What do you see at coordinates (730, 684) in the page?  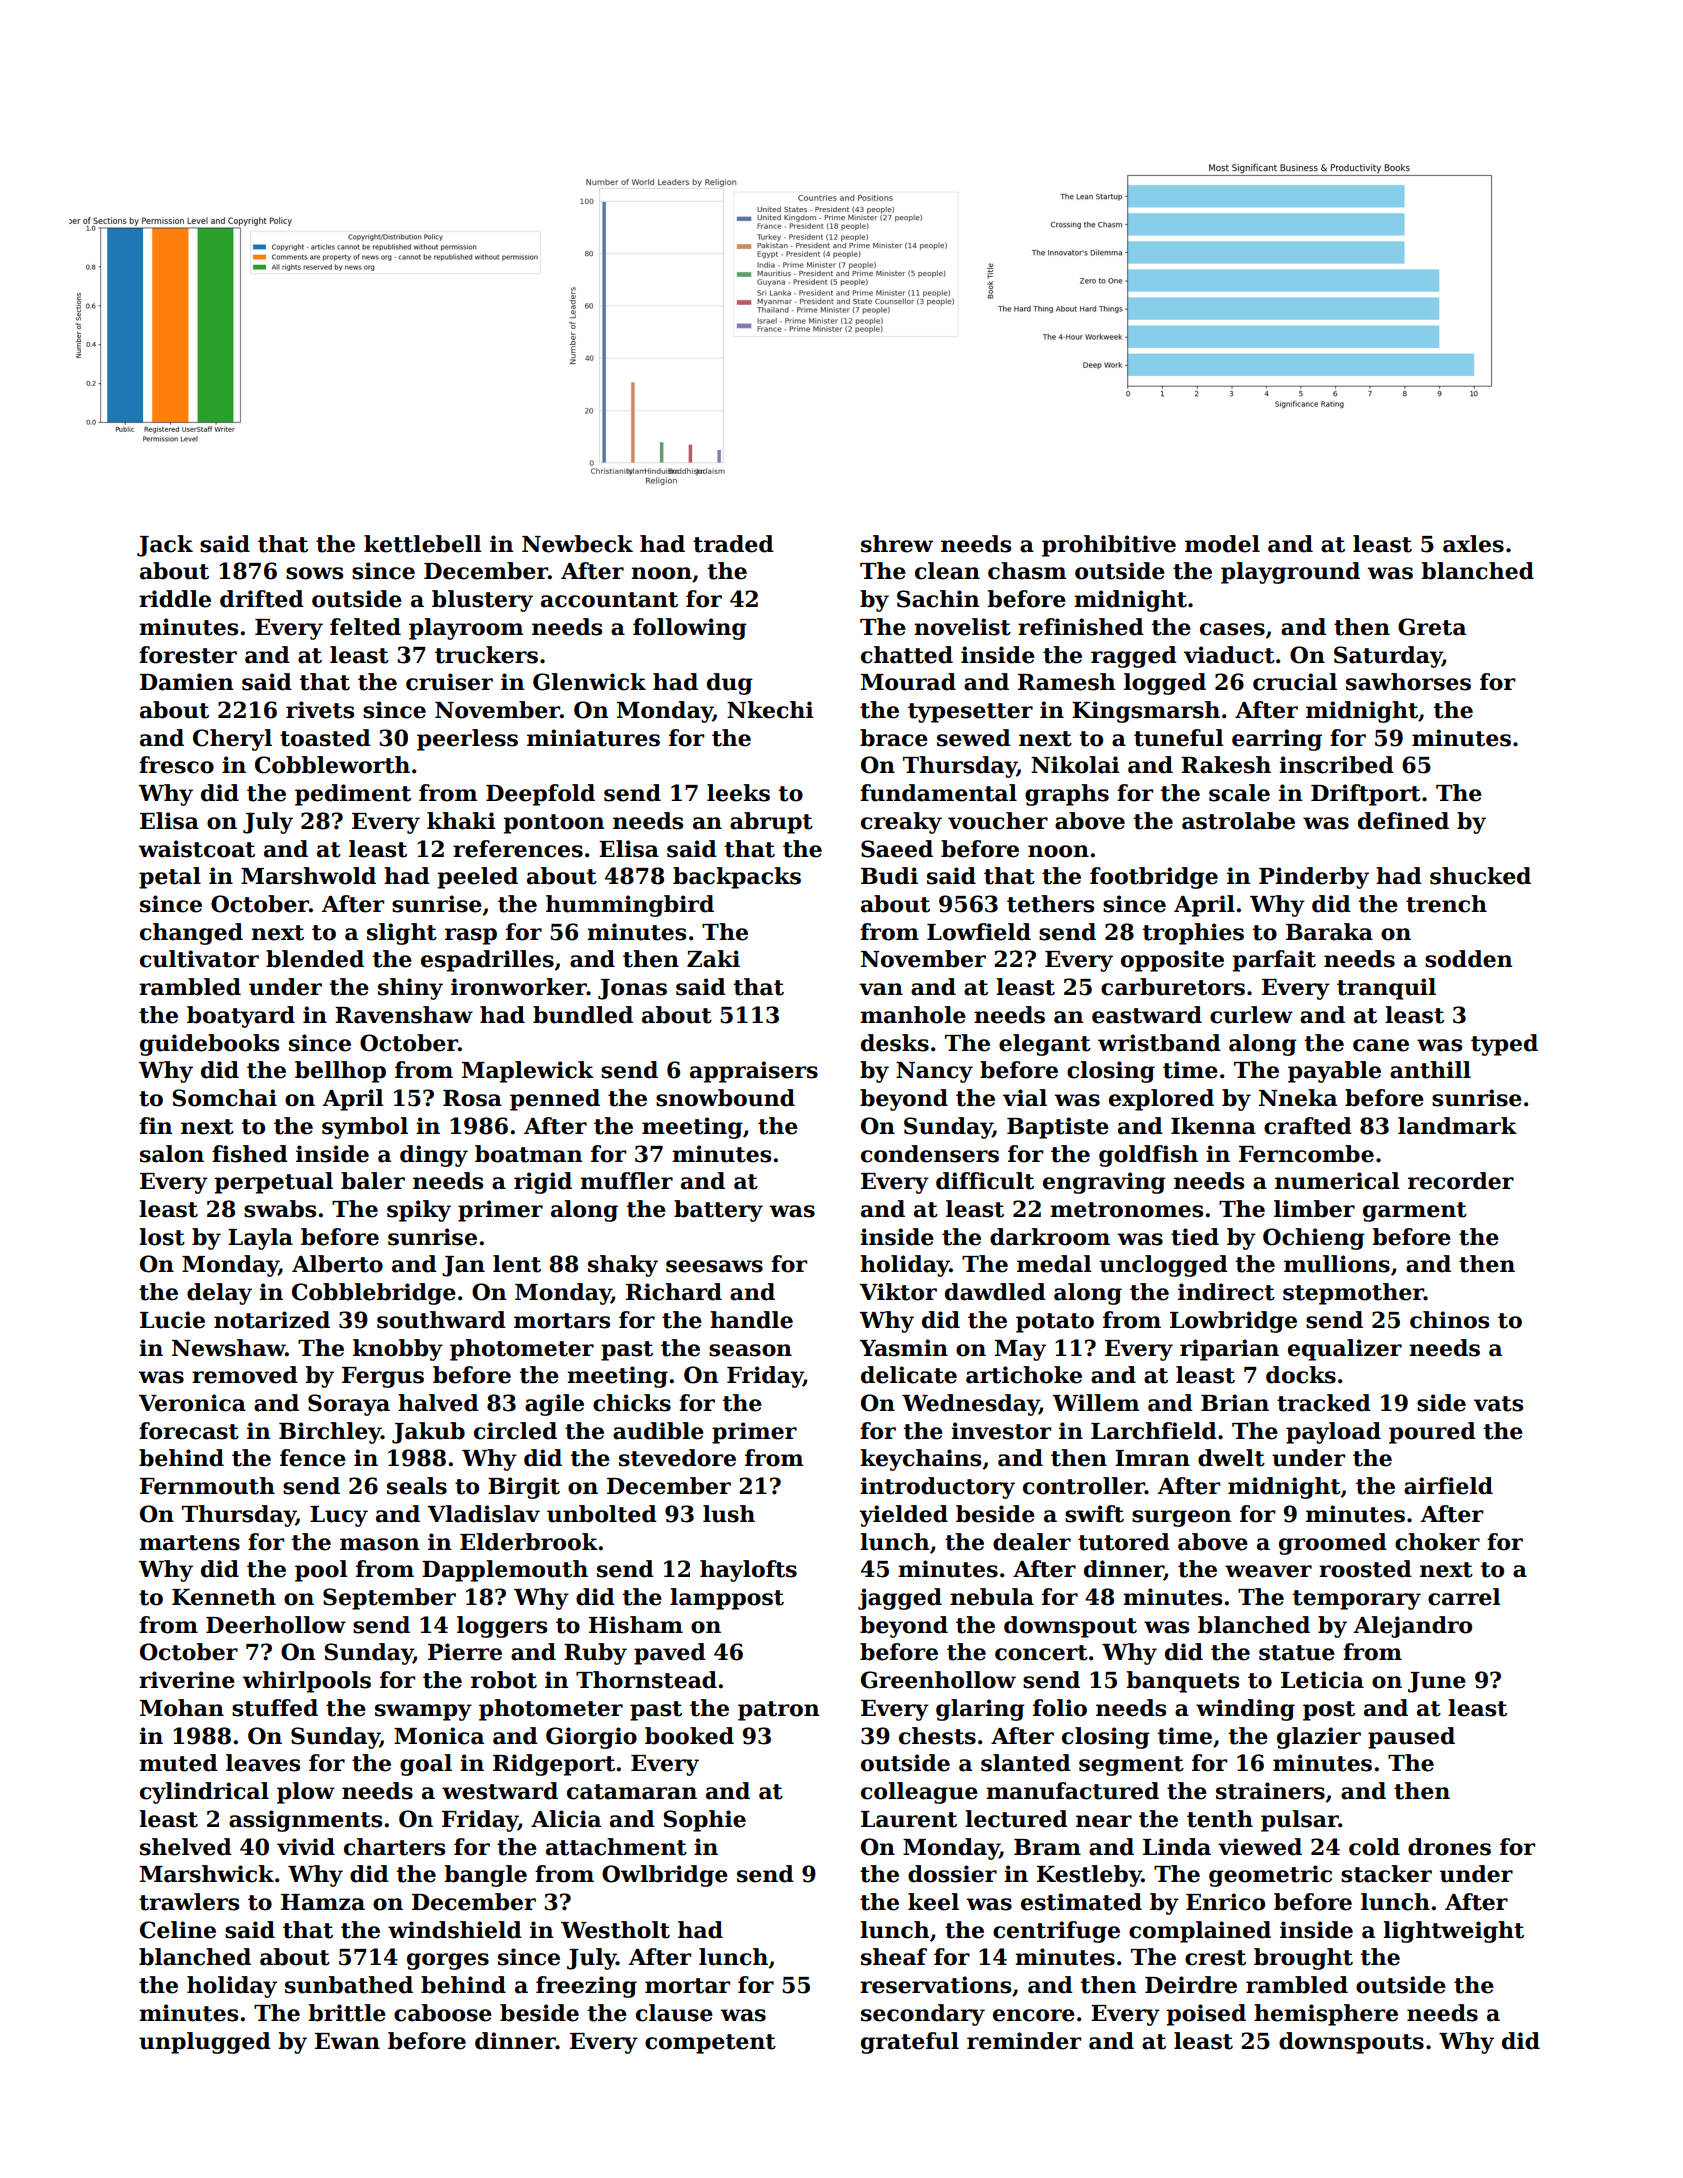 I see `dug` at bounding box center [730, 684].
